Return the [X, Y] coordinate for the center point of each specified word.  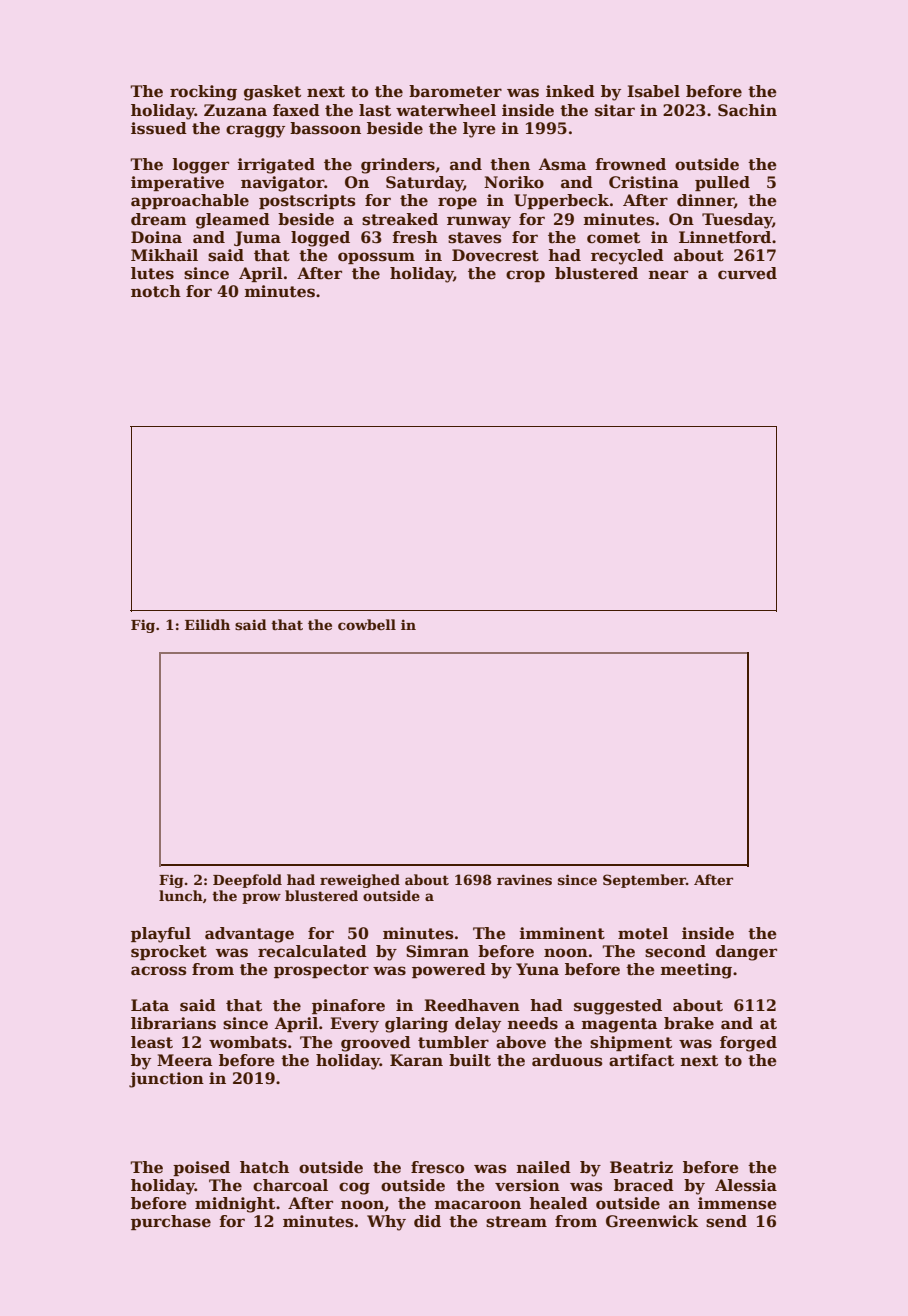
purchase [171, 1222]
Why [386, 1223]
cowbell [367, 624]
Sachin [747, 110]
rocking [203, 93]
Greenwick [652, 1221]
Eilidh [207, 624]
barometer [455, 91]
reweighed [360, 881]
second [675, 951]
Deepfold [247, 881]
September [644, 881]
